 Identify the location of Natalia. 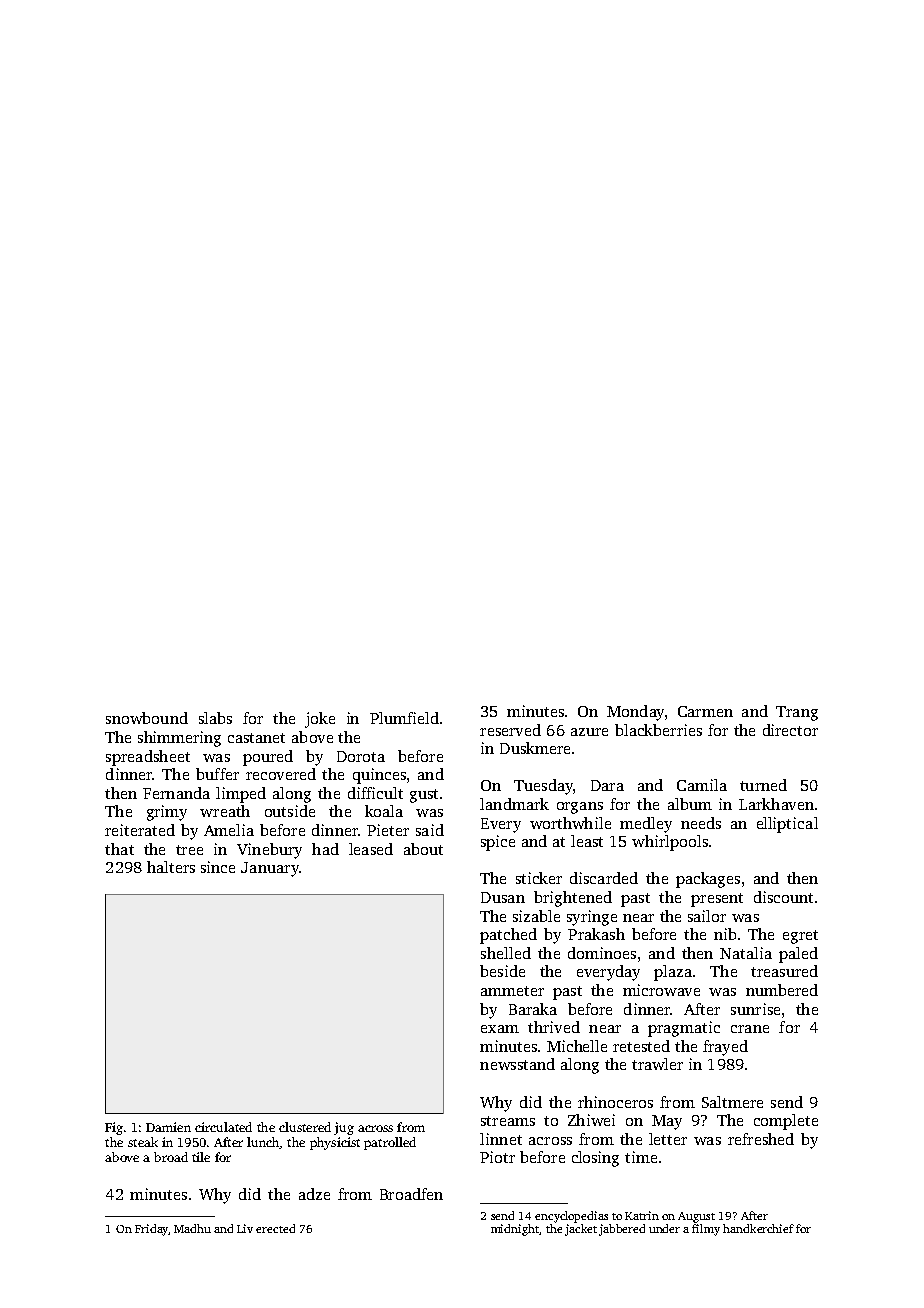
(746, 953).
